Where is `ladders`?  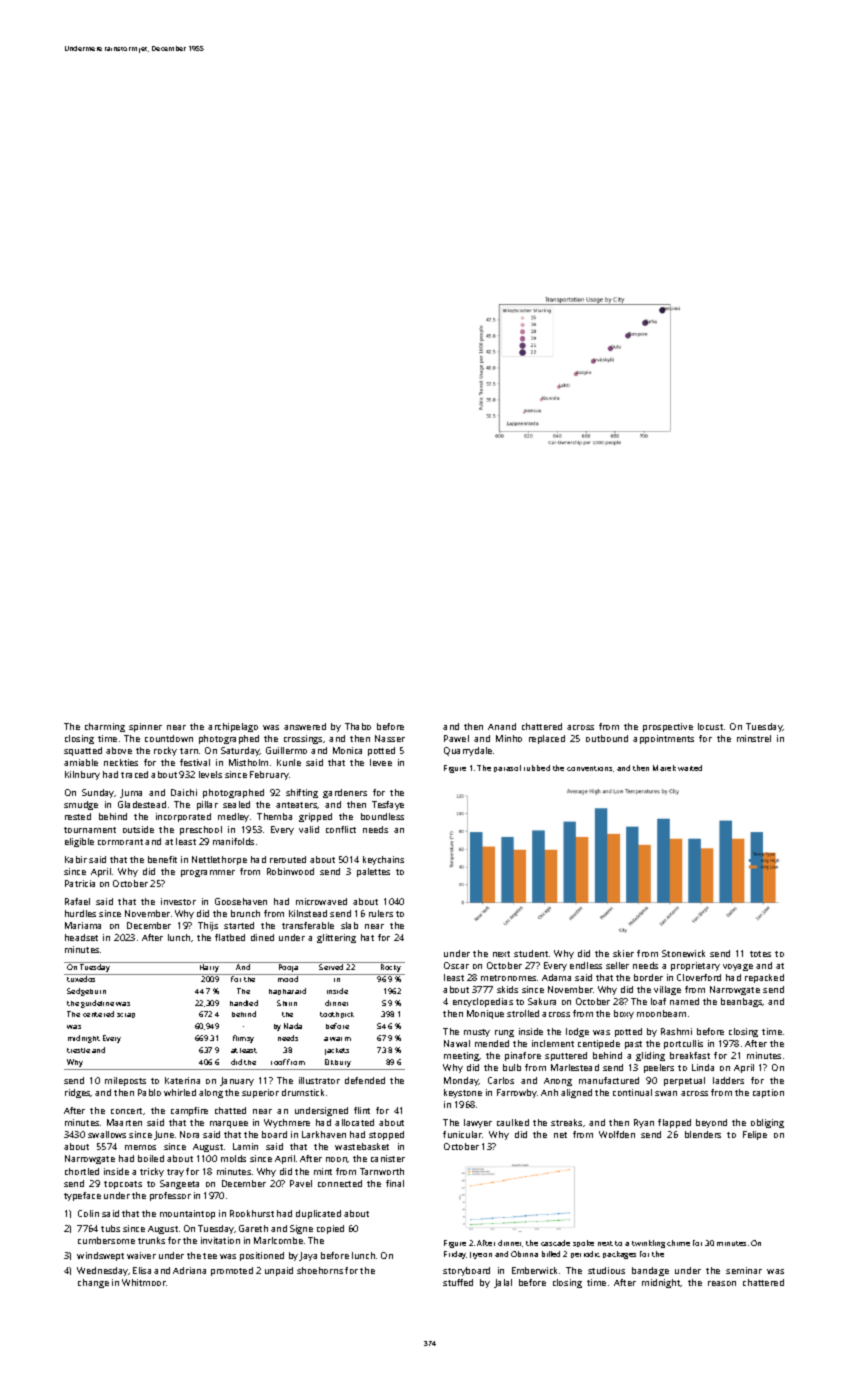 ladders is located at coordinates (728, 1080).
